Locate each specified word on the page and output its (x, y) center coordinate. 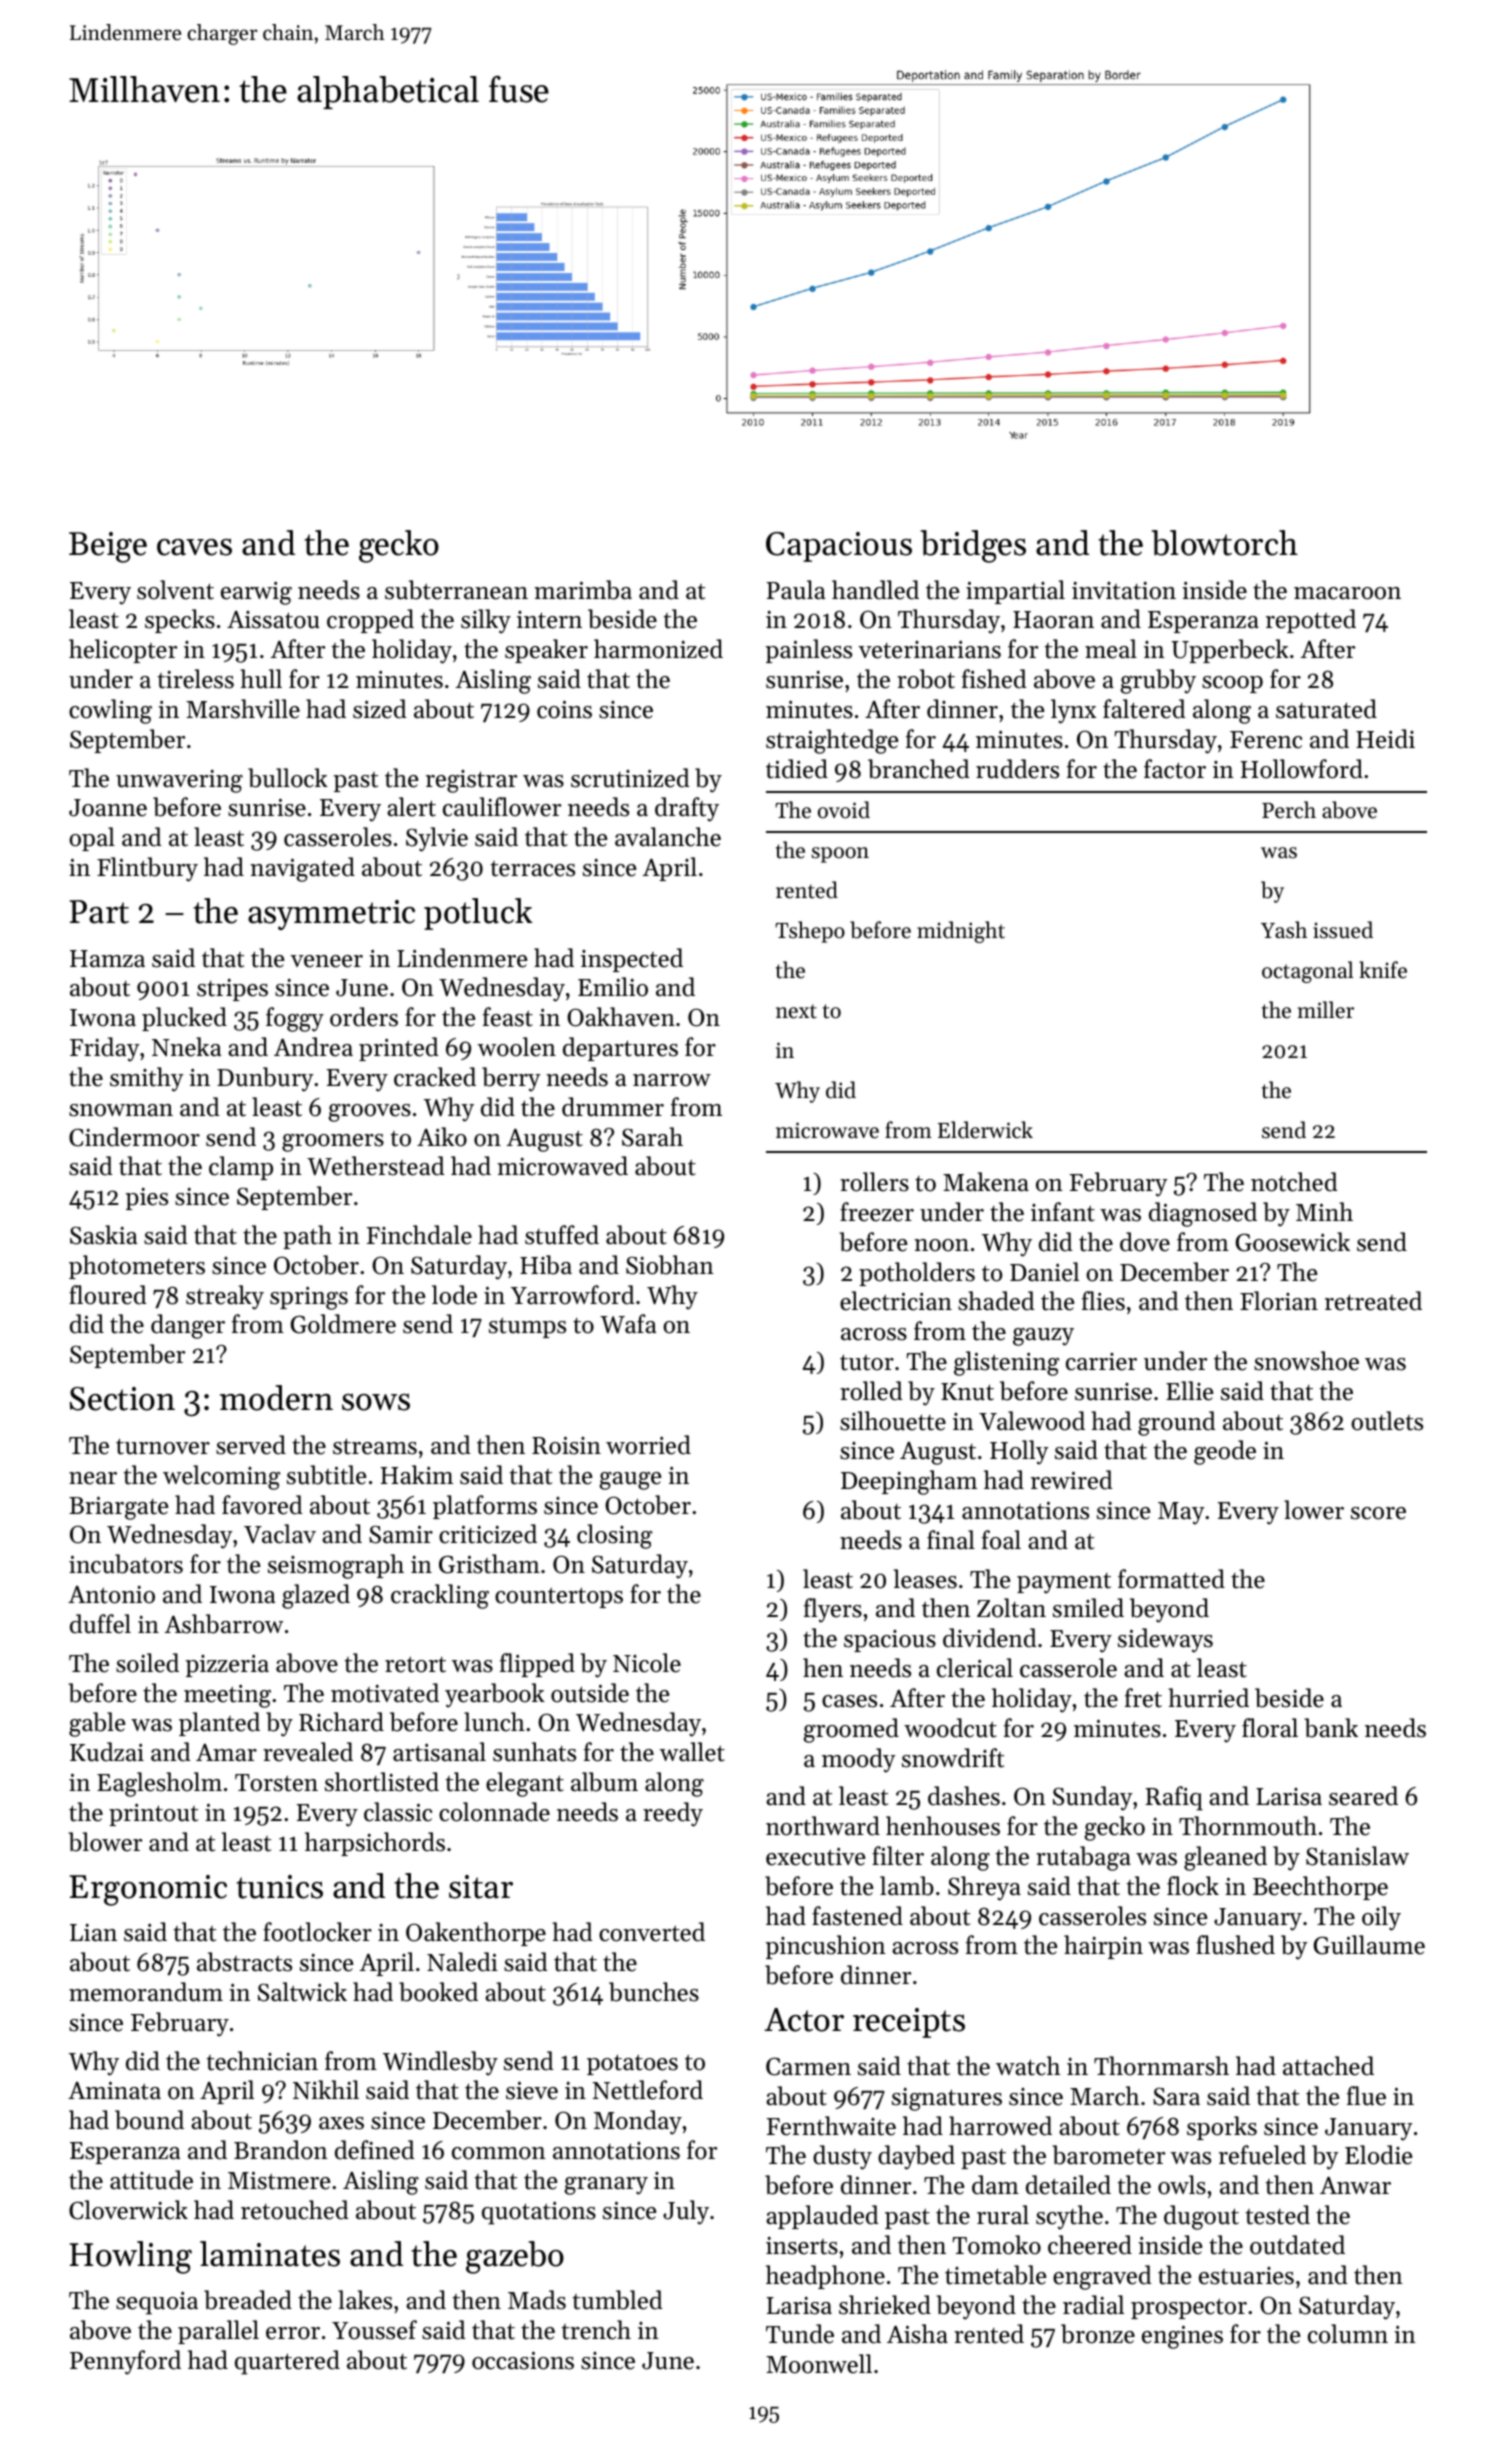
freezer (877, 1212)
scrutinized (630, 778)
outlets (1387, 1421)
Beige (108, 547)
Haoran (1053, 620)
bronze (1098, 2334)
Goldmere (343, 1324)
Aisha (917, 2334)
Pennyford (125, 2362)
